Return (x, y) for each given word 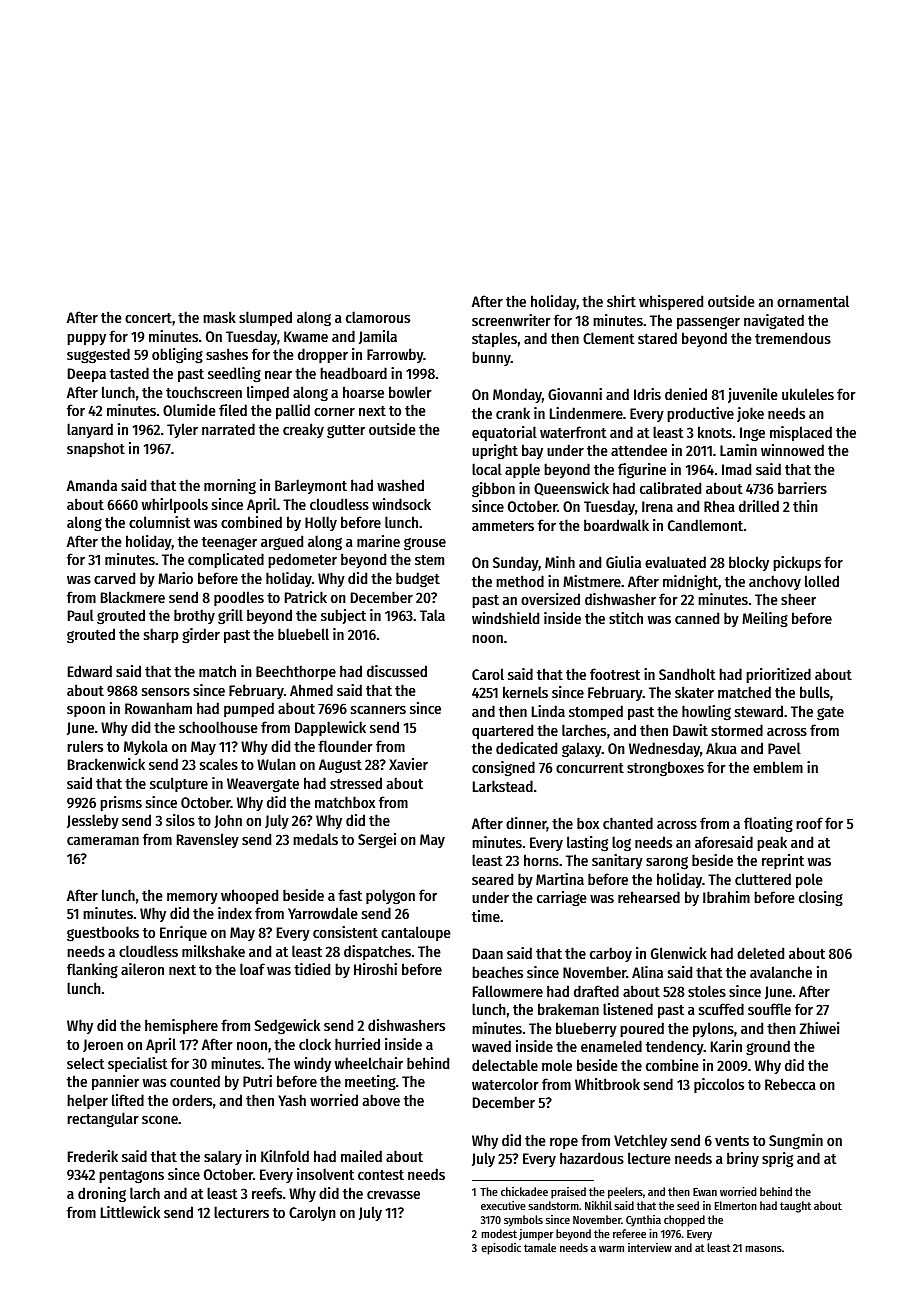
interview (650, 1247)
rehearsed (649, 897)
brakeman (568, 1009)
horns (541, 860)
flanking (92, 971)
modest (499, 1233)
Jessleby (93, 821)
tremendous (793, 338)
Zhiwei (820, 1028)
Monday (517, 395)
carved (114, 578)
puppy (86, 339)
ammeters (503, 526)
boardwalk (616, 525)
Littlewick (130, 1212)
